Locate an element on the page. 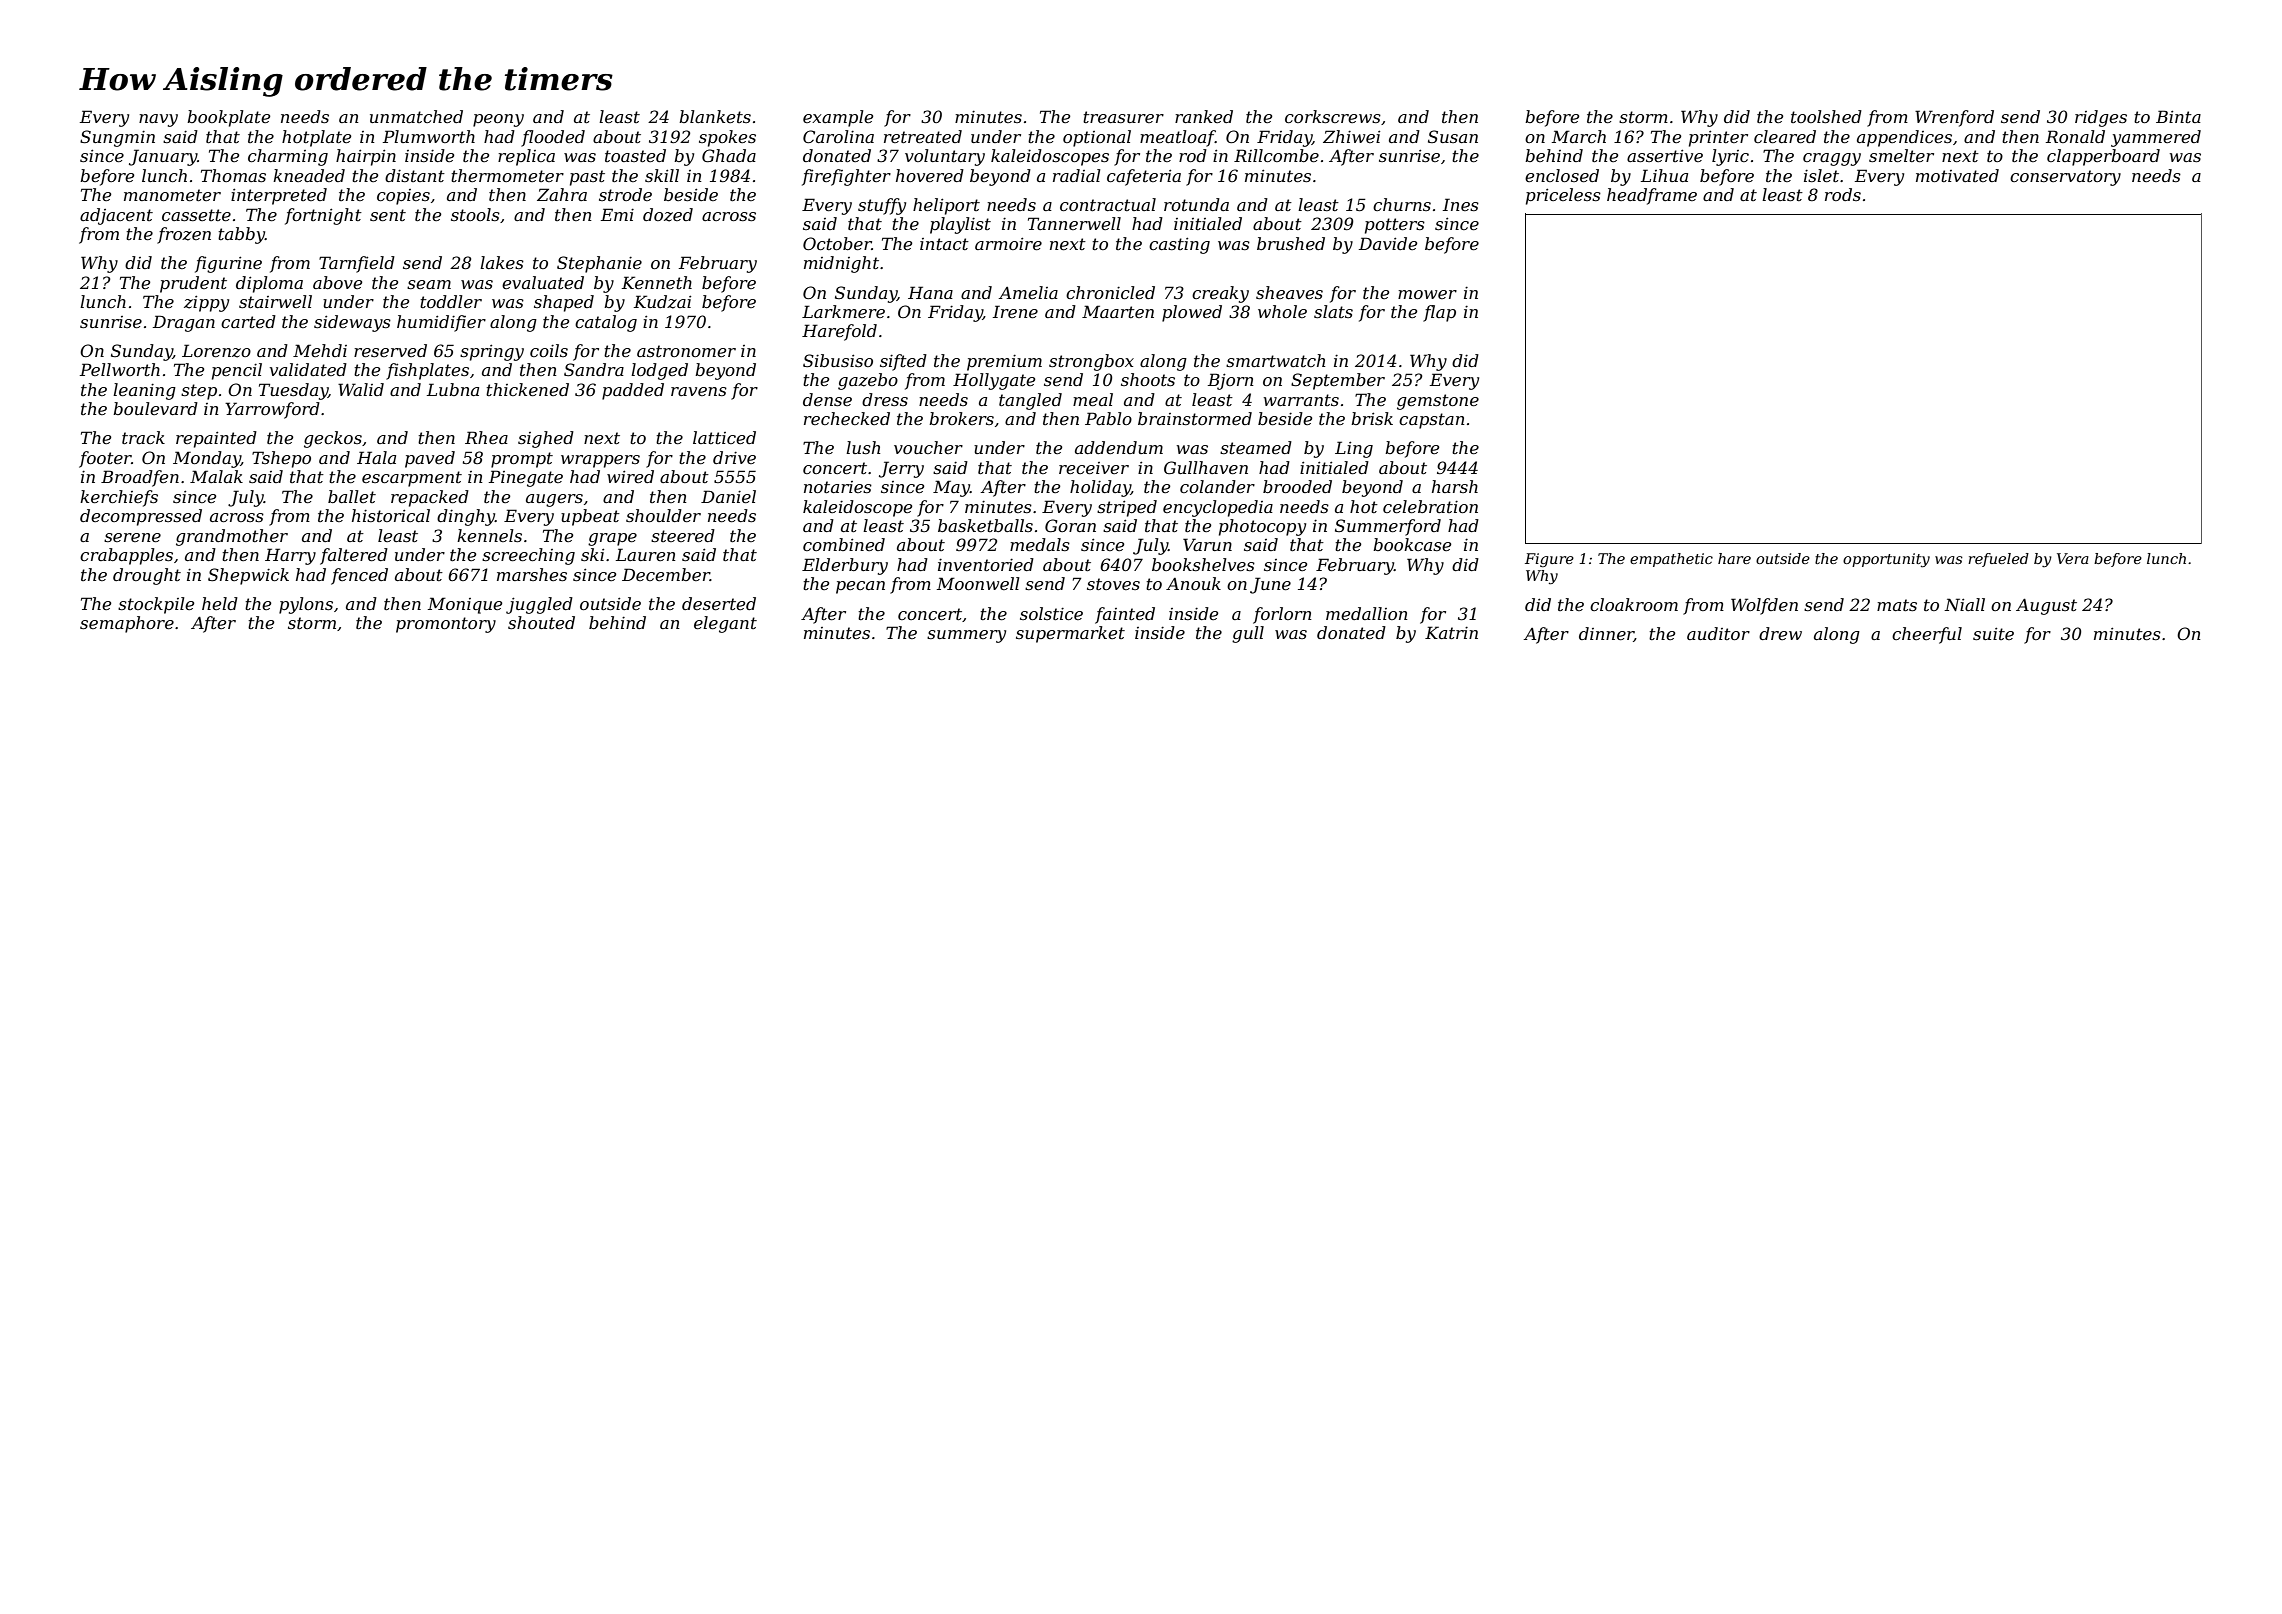 This page has height=1614, width=2282. basketballs is located at coordinates (985, 525).
